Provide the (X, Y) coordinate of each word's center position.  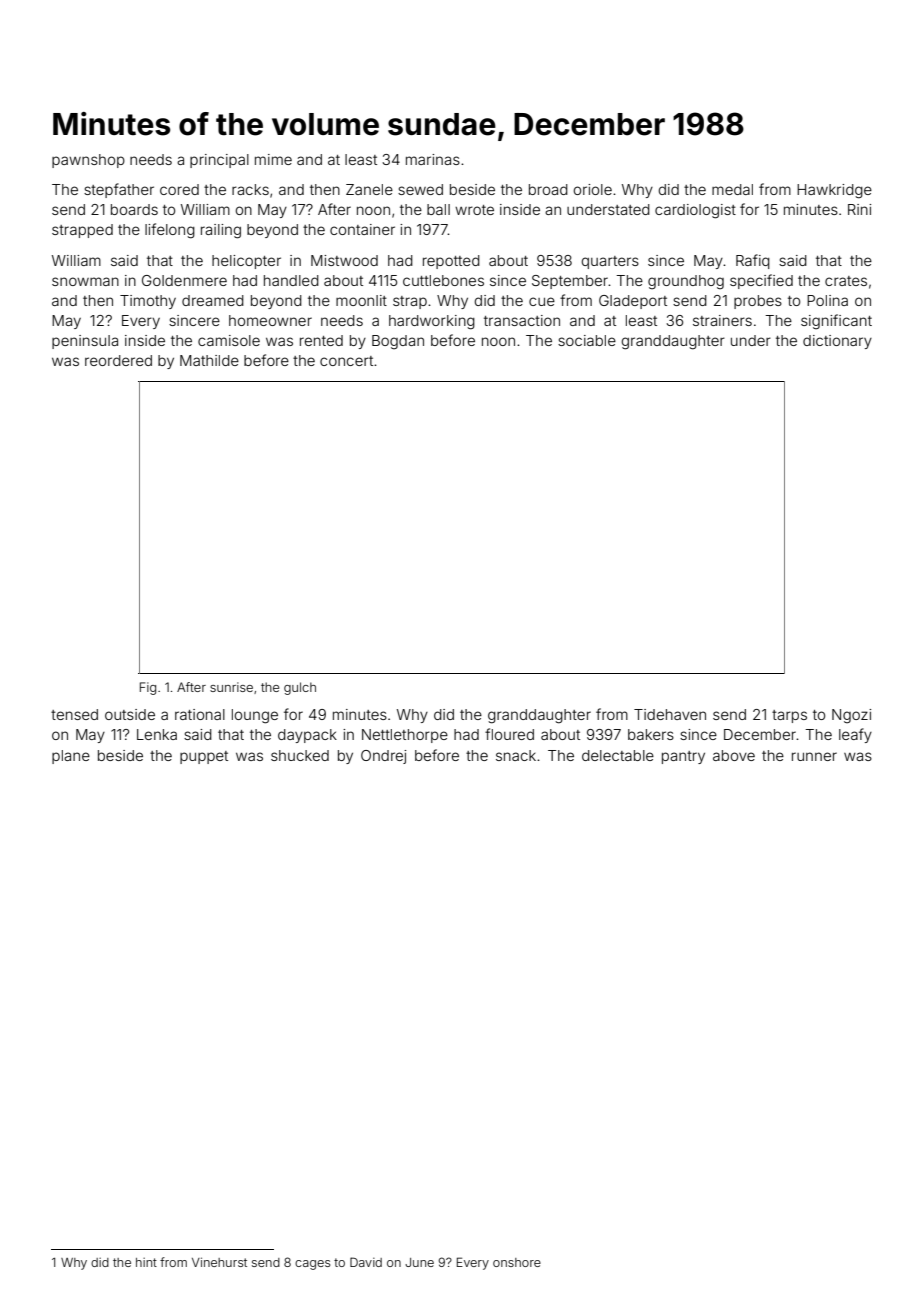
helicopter (246, 262)
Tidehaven (670, 714)
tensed (74, 714)
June (419, 1262)
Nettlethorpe (405, 736)
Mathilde (209, 360)
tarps (789, 716)
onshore (517, 1262)
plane (71, 757)
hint (146, 1262)
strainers (722, 320)
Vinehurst (219, 1262)
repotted (451, 262)
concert (346, 361)
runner (814, 756)
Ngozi (851, 716)
